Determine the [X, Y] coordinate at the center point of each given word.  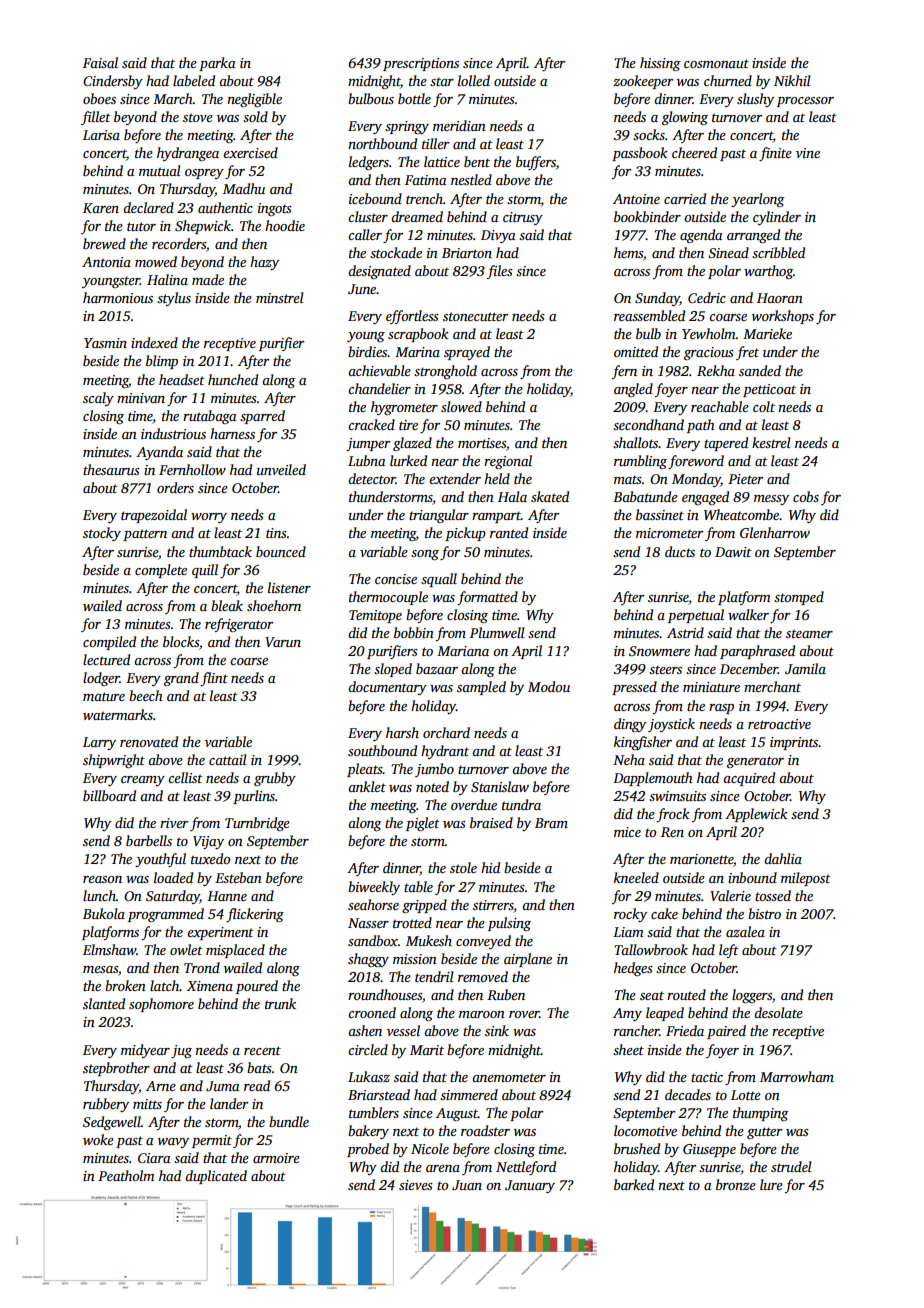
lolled [474, 80]
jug [181, 1051]
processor [805, 102]
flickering [255, 915]
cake [664, 913]
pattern [145, 535]
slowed [461, 406]
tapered [726, 444]
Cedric [707, 297]
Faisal [100, 62]
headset [182, 379]
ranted [509, 532]
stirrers [493, 905]
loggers [752, 996]
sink [497, 1030]
